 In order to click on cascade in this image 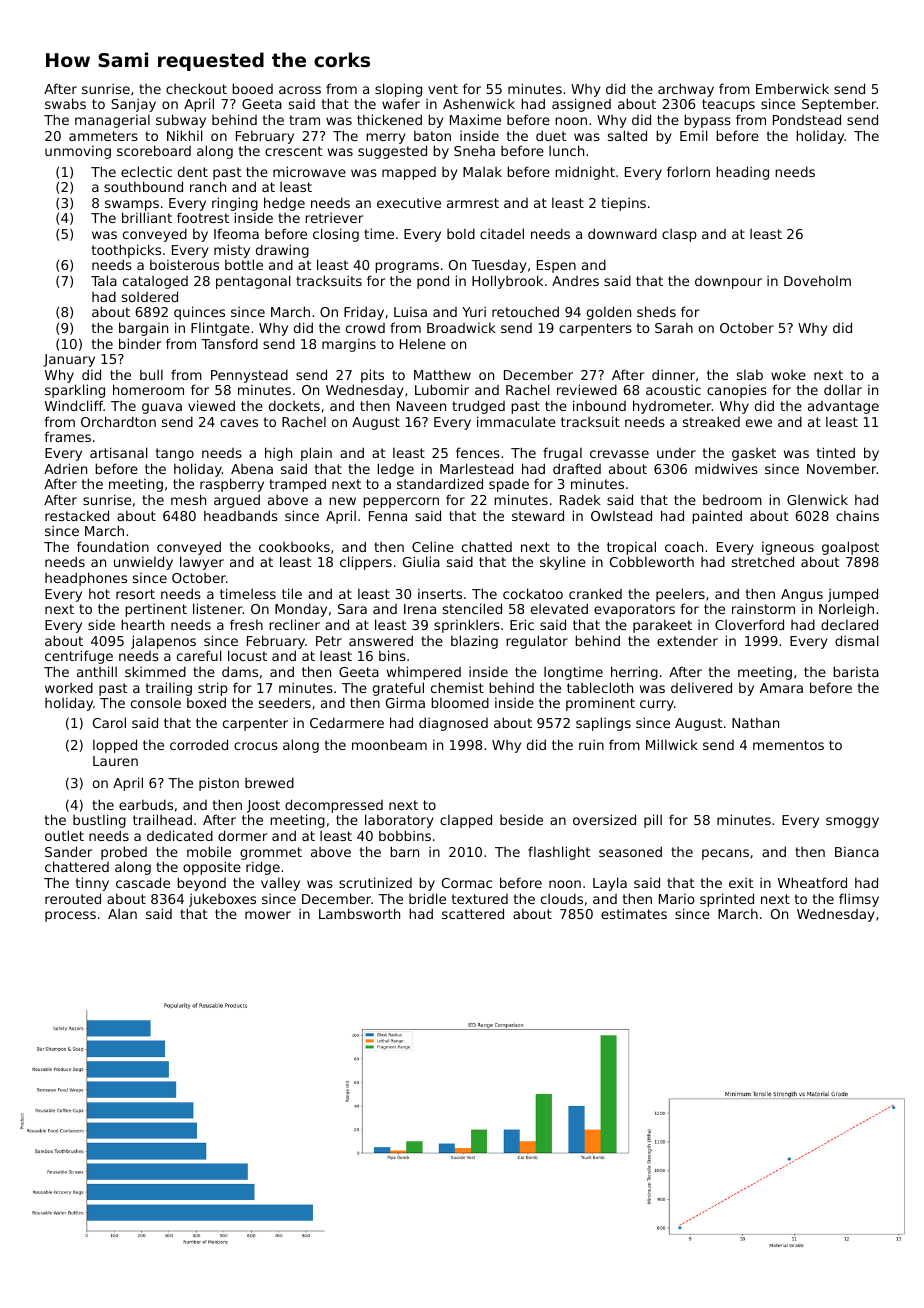, I will do `click(143, 882)`.
